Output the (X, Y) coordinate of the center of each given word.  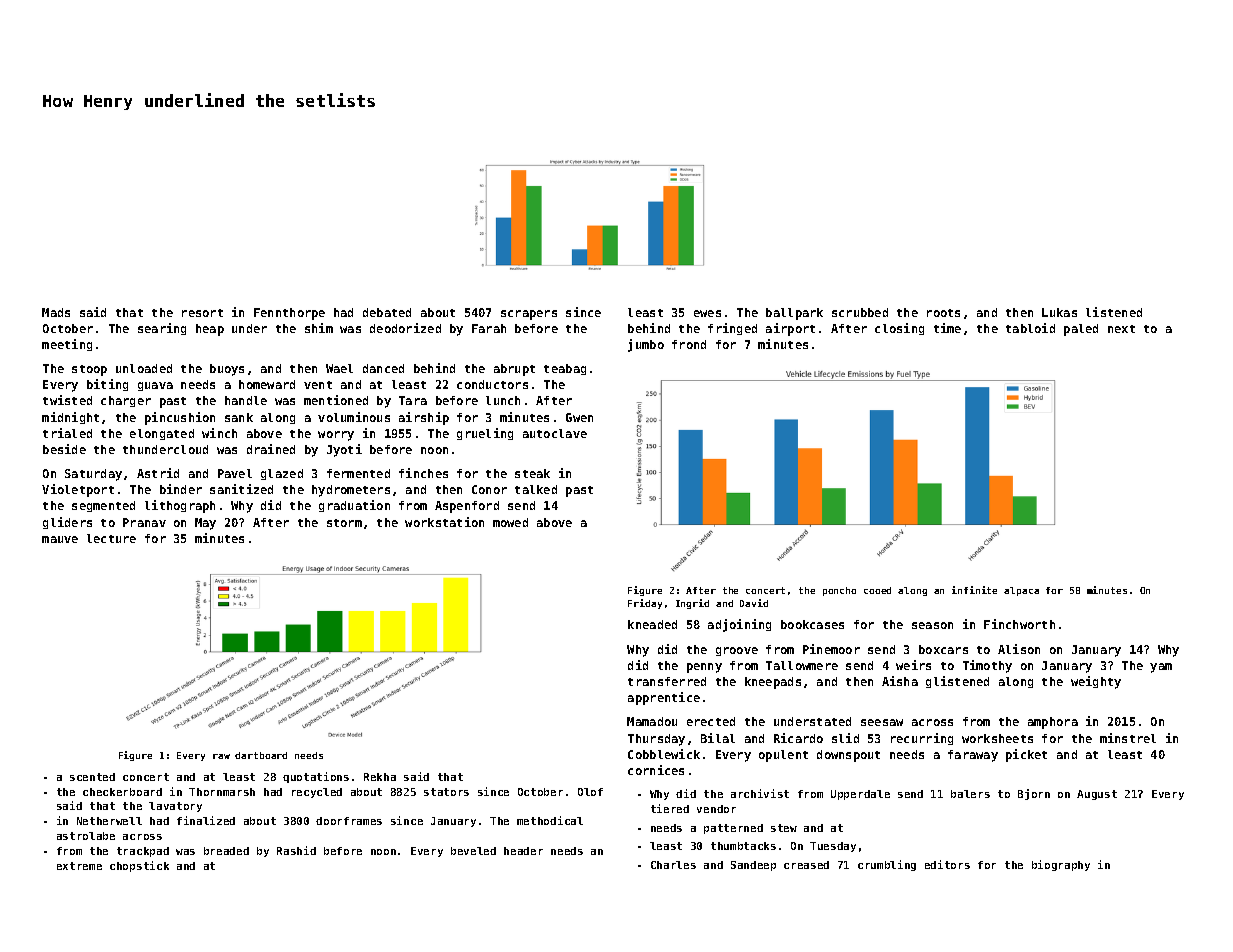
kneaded (652, 624)
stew (784, 828)
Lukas (1059, 312)
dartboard (261, 755)
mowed (510, 522)
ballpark (794, 314)
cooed (877, 590)
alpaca (1021, 591)
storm (344, 523)
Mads (56, 312)
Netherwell (109, 821)
